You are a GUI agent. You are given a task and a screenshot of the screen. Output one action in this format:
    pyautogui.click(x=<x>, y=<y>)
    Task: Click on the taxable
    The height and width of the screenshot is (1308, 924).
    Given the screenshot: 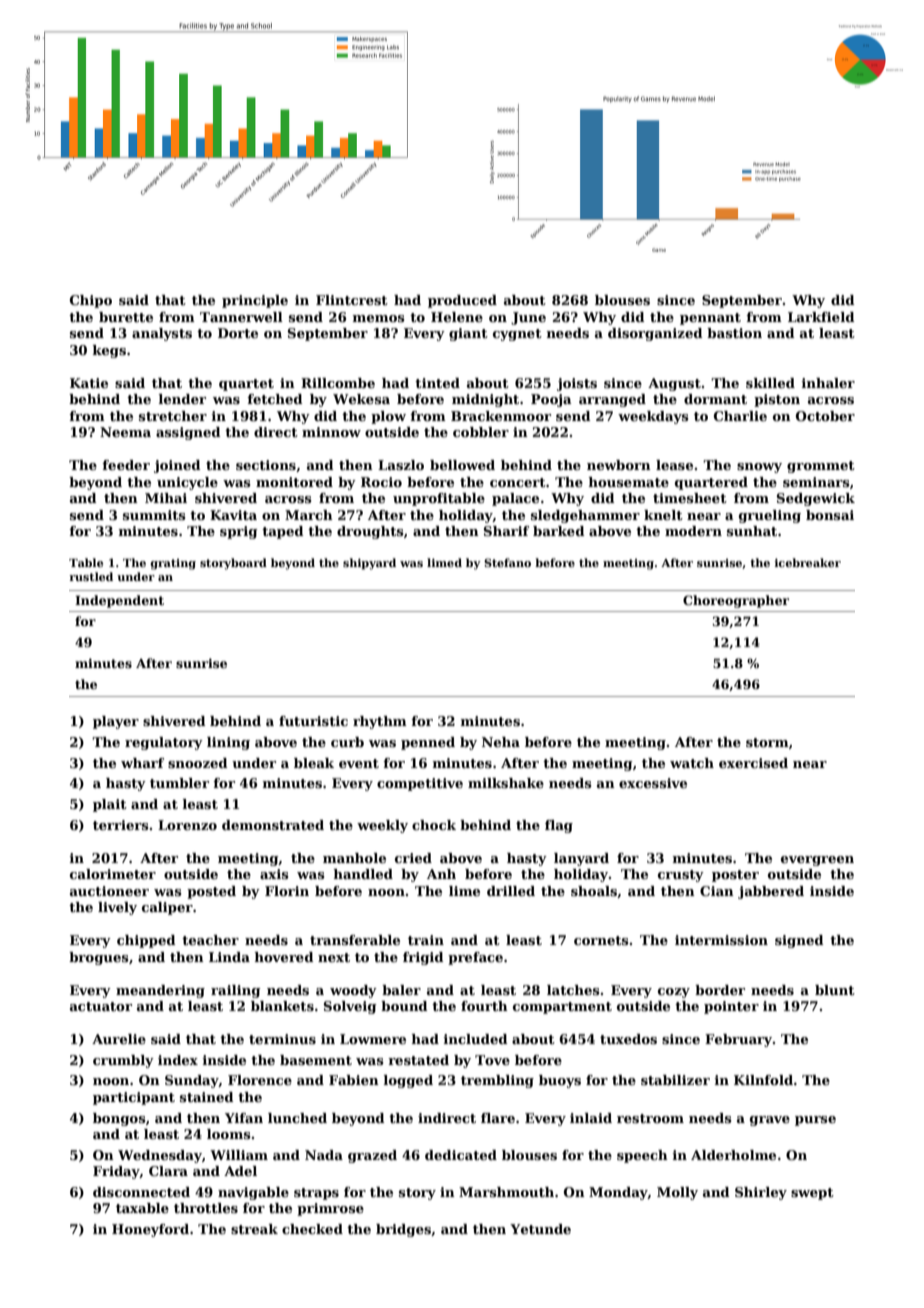 What is the action you would take?
    pyautogui.click(x=142, y=1208)
